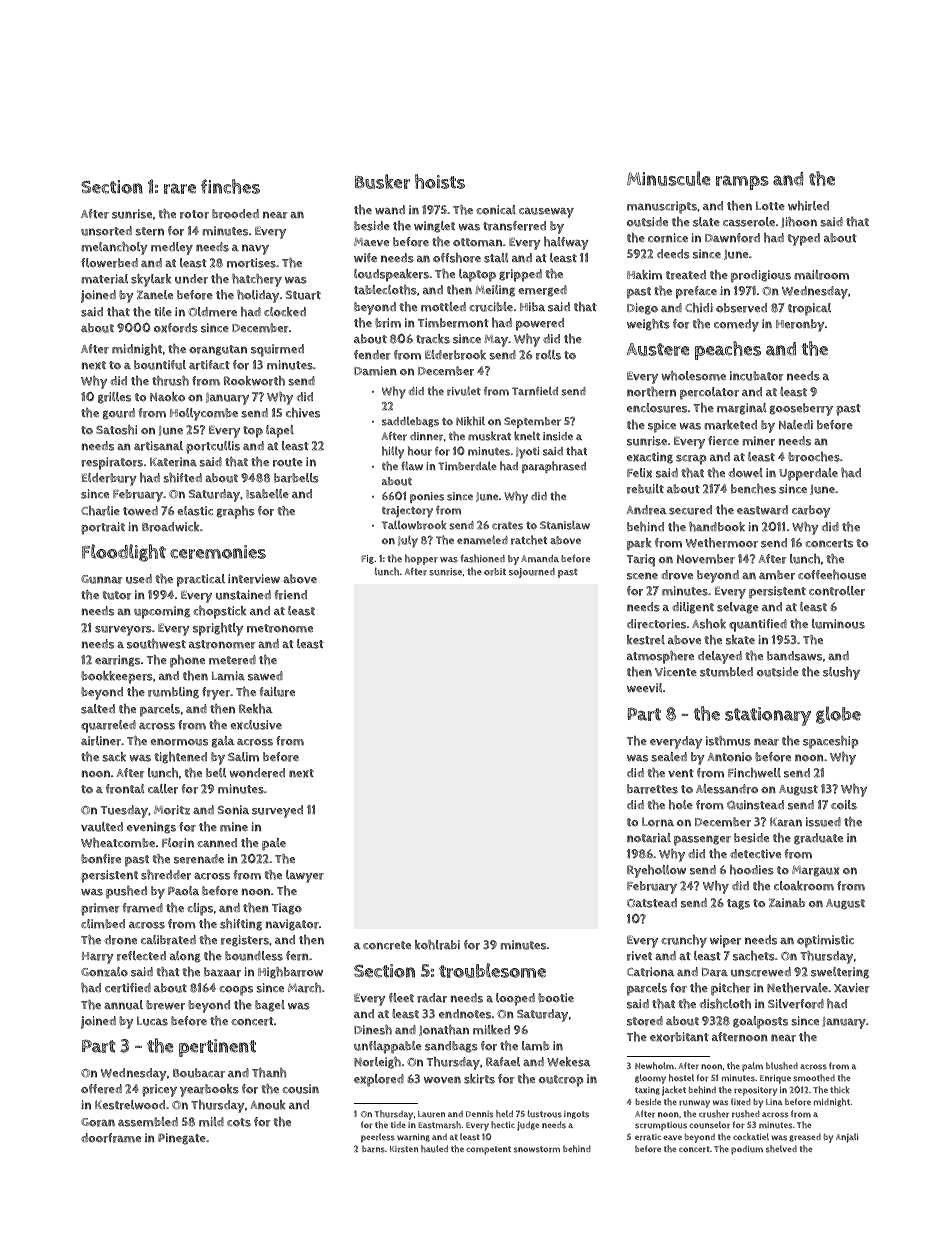 This image has height=1233, width=952. What do you see at coordinates (114, 398) in the image?
I see `grilles` at bounding box center [114, 398].
